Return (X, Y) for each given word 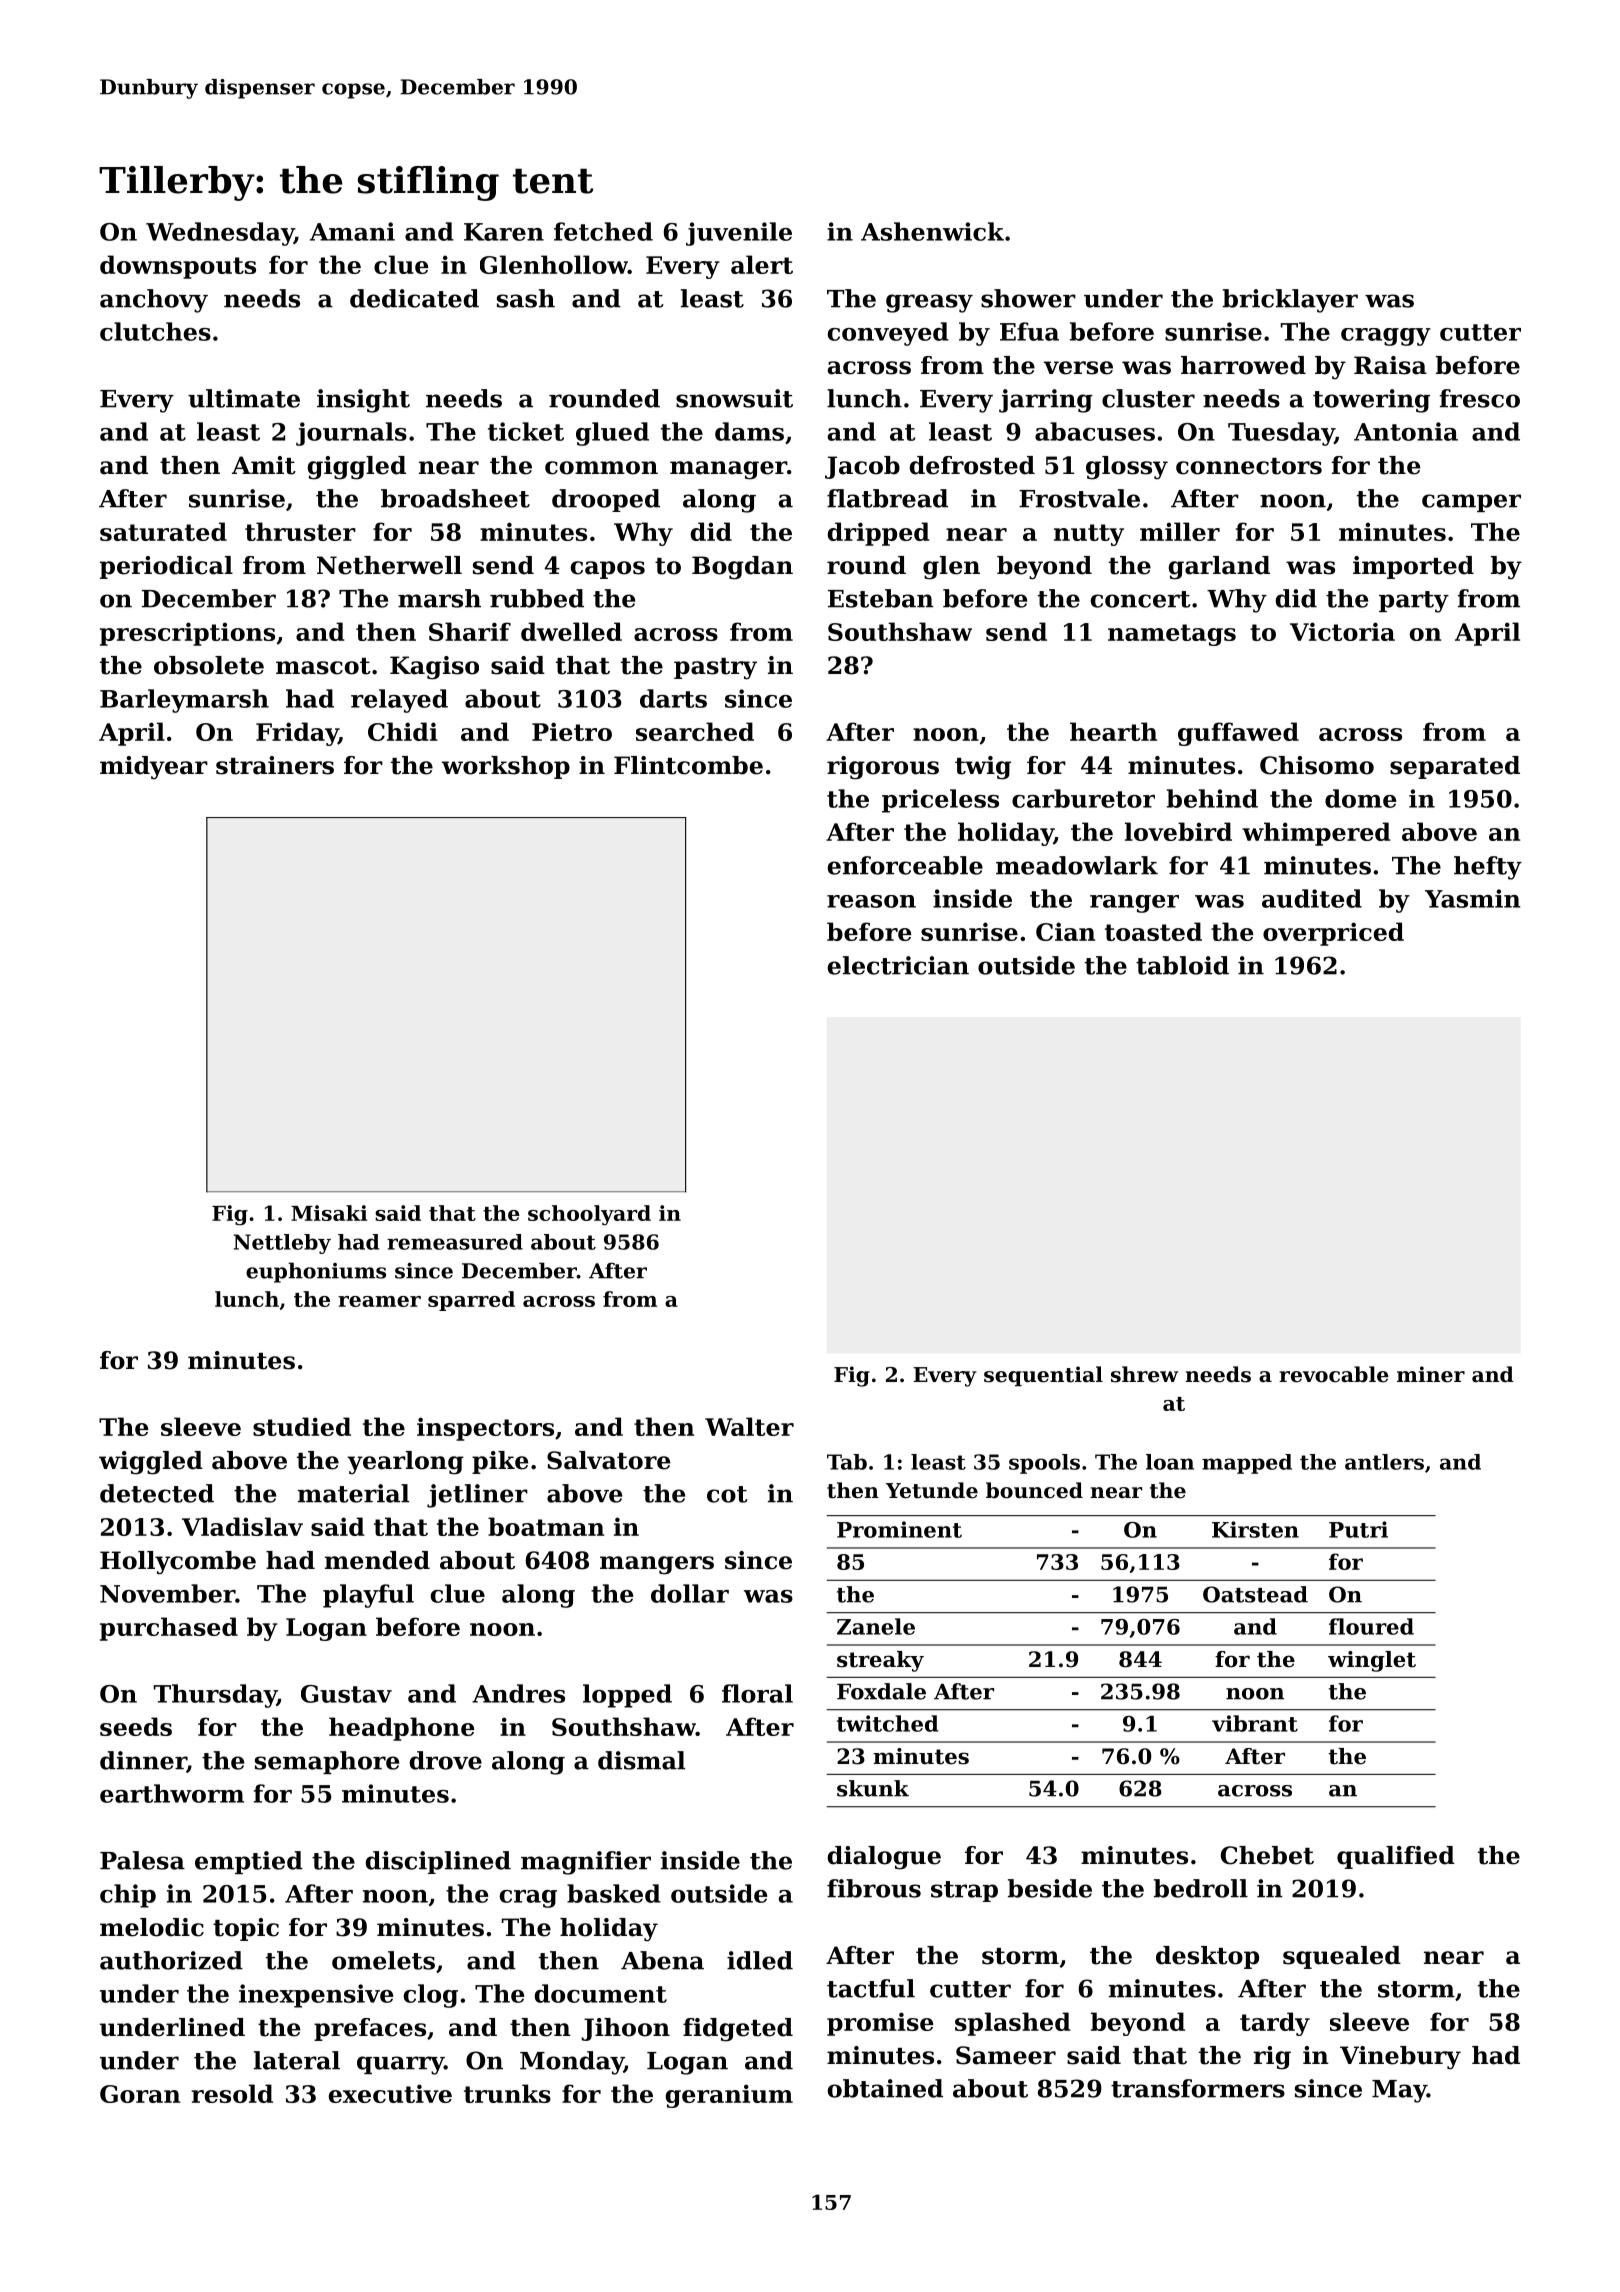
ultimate (244, 398)
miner (1431, 1374)
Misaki (329, 1213)
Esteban (881, 598)
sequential (1043, 1376)
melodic (152, 1927)
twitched (887, 1723)
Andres (518, 1693)
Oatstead (1255, 1594)
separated (1455, 767)
